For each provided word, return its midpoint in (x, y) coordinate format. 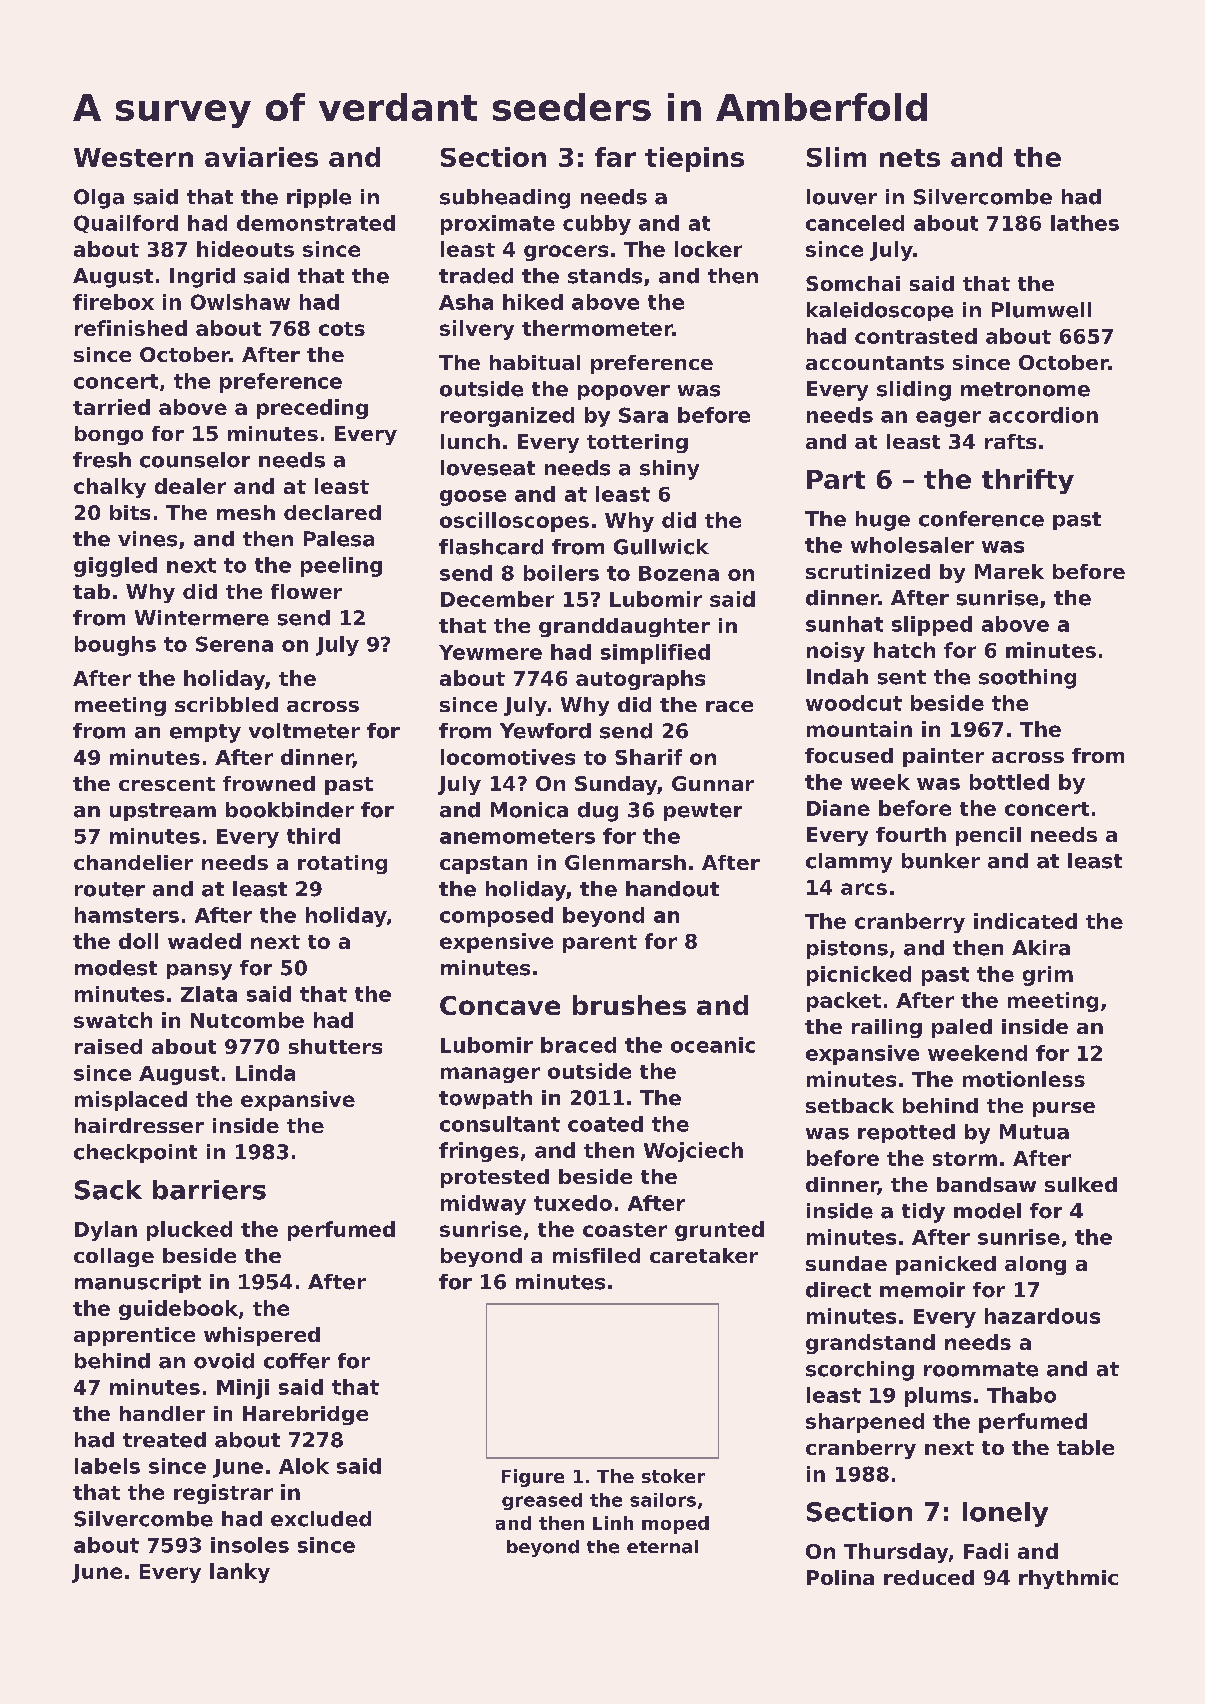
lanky (240, 1573)
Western (133, 157)
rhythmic (1068, 1579)
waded (204, 941)
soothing (1027, 679)
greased (542, 1501)
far (615, 157)
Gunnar (713, 783)
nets (910, 158)
